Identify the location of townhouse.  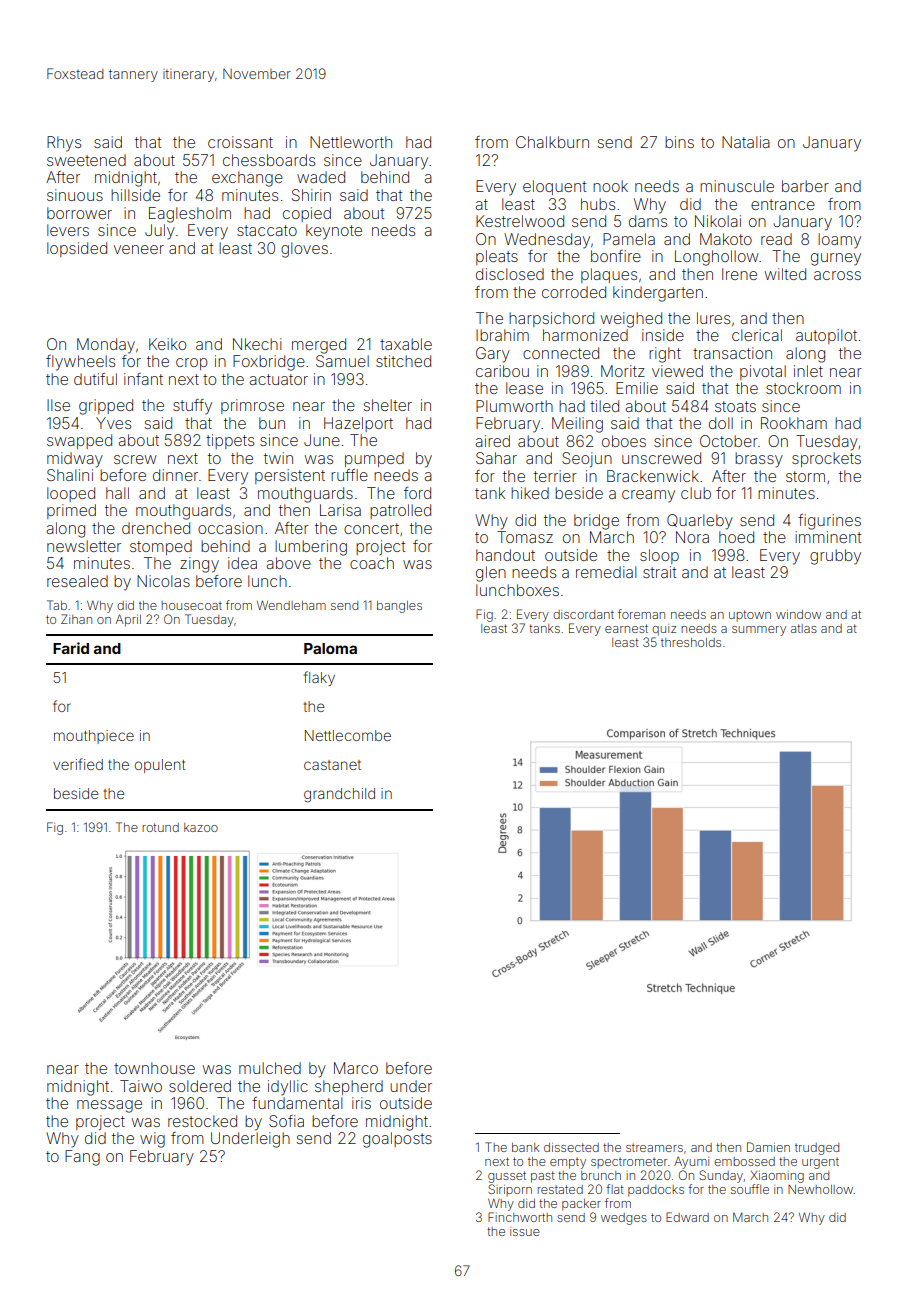
(154, 1068).
